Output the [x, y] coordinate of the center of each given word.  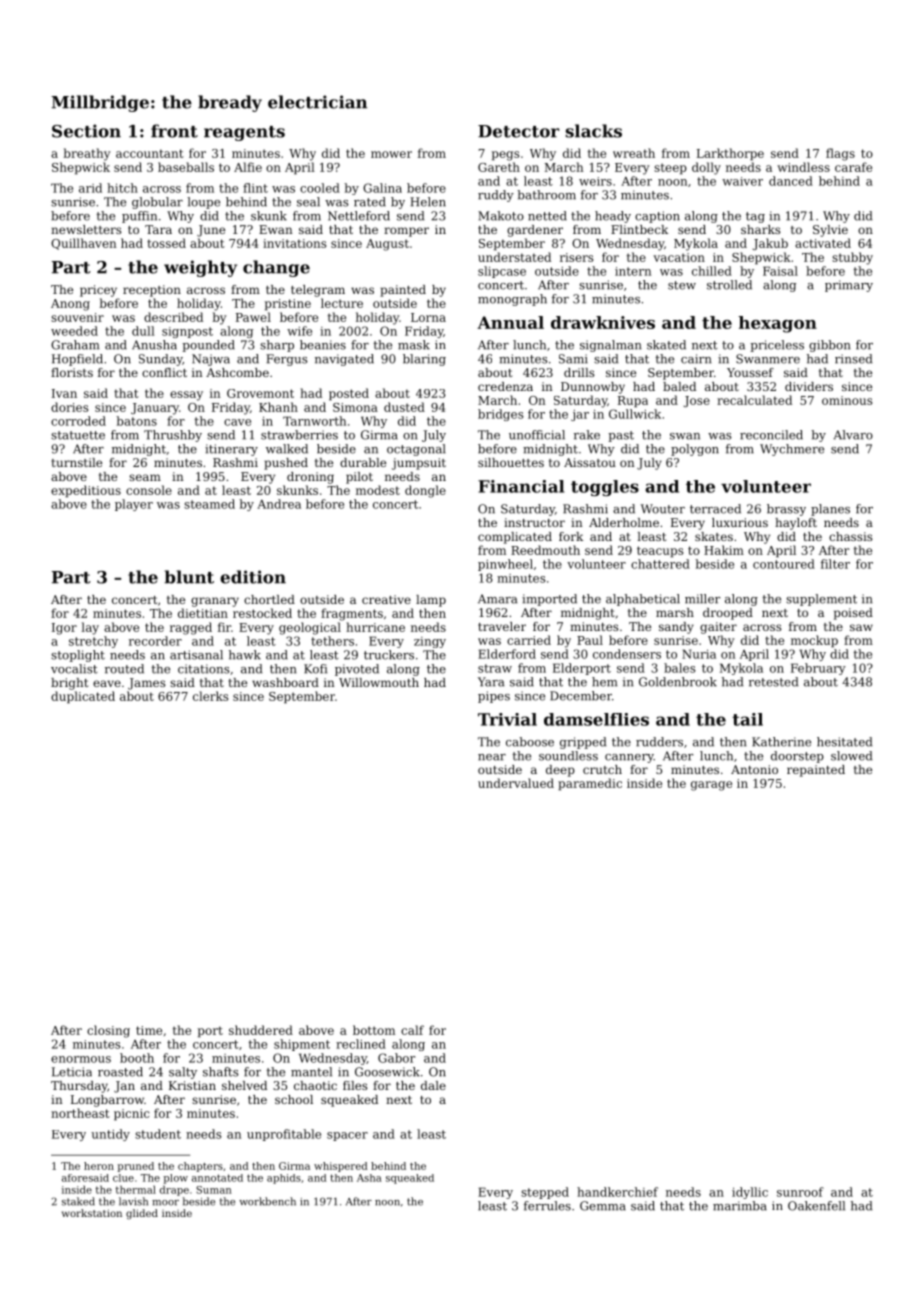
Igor [64, 629]
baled [679, 386]
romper [406, 232]
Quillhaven [84, 244]
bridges [501, 415]
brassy [786, 510]
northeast [80, 1113]
